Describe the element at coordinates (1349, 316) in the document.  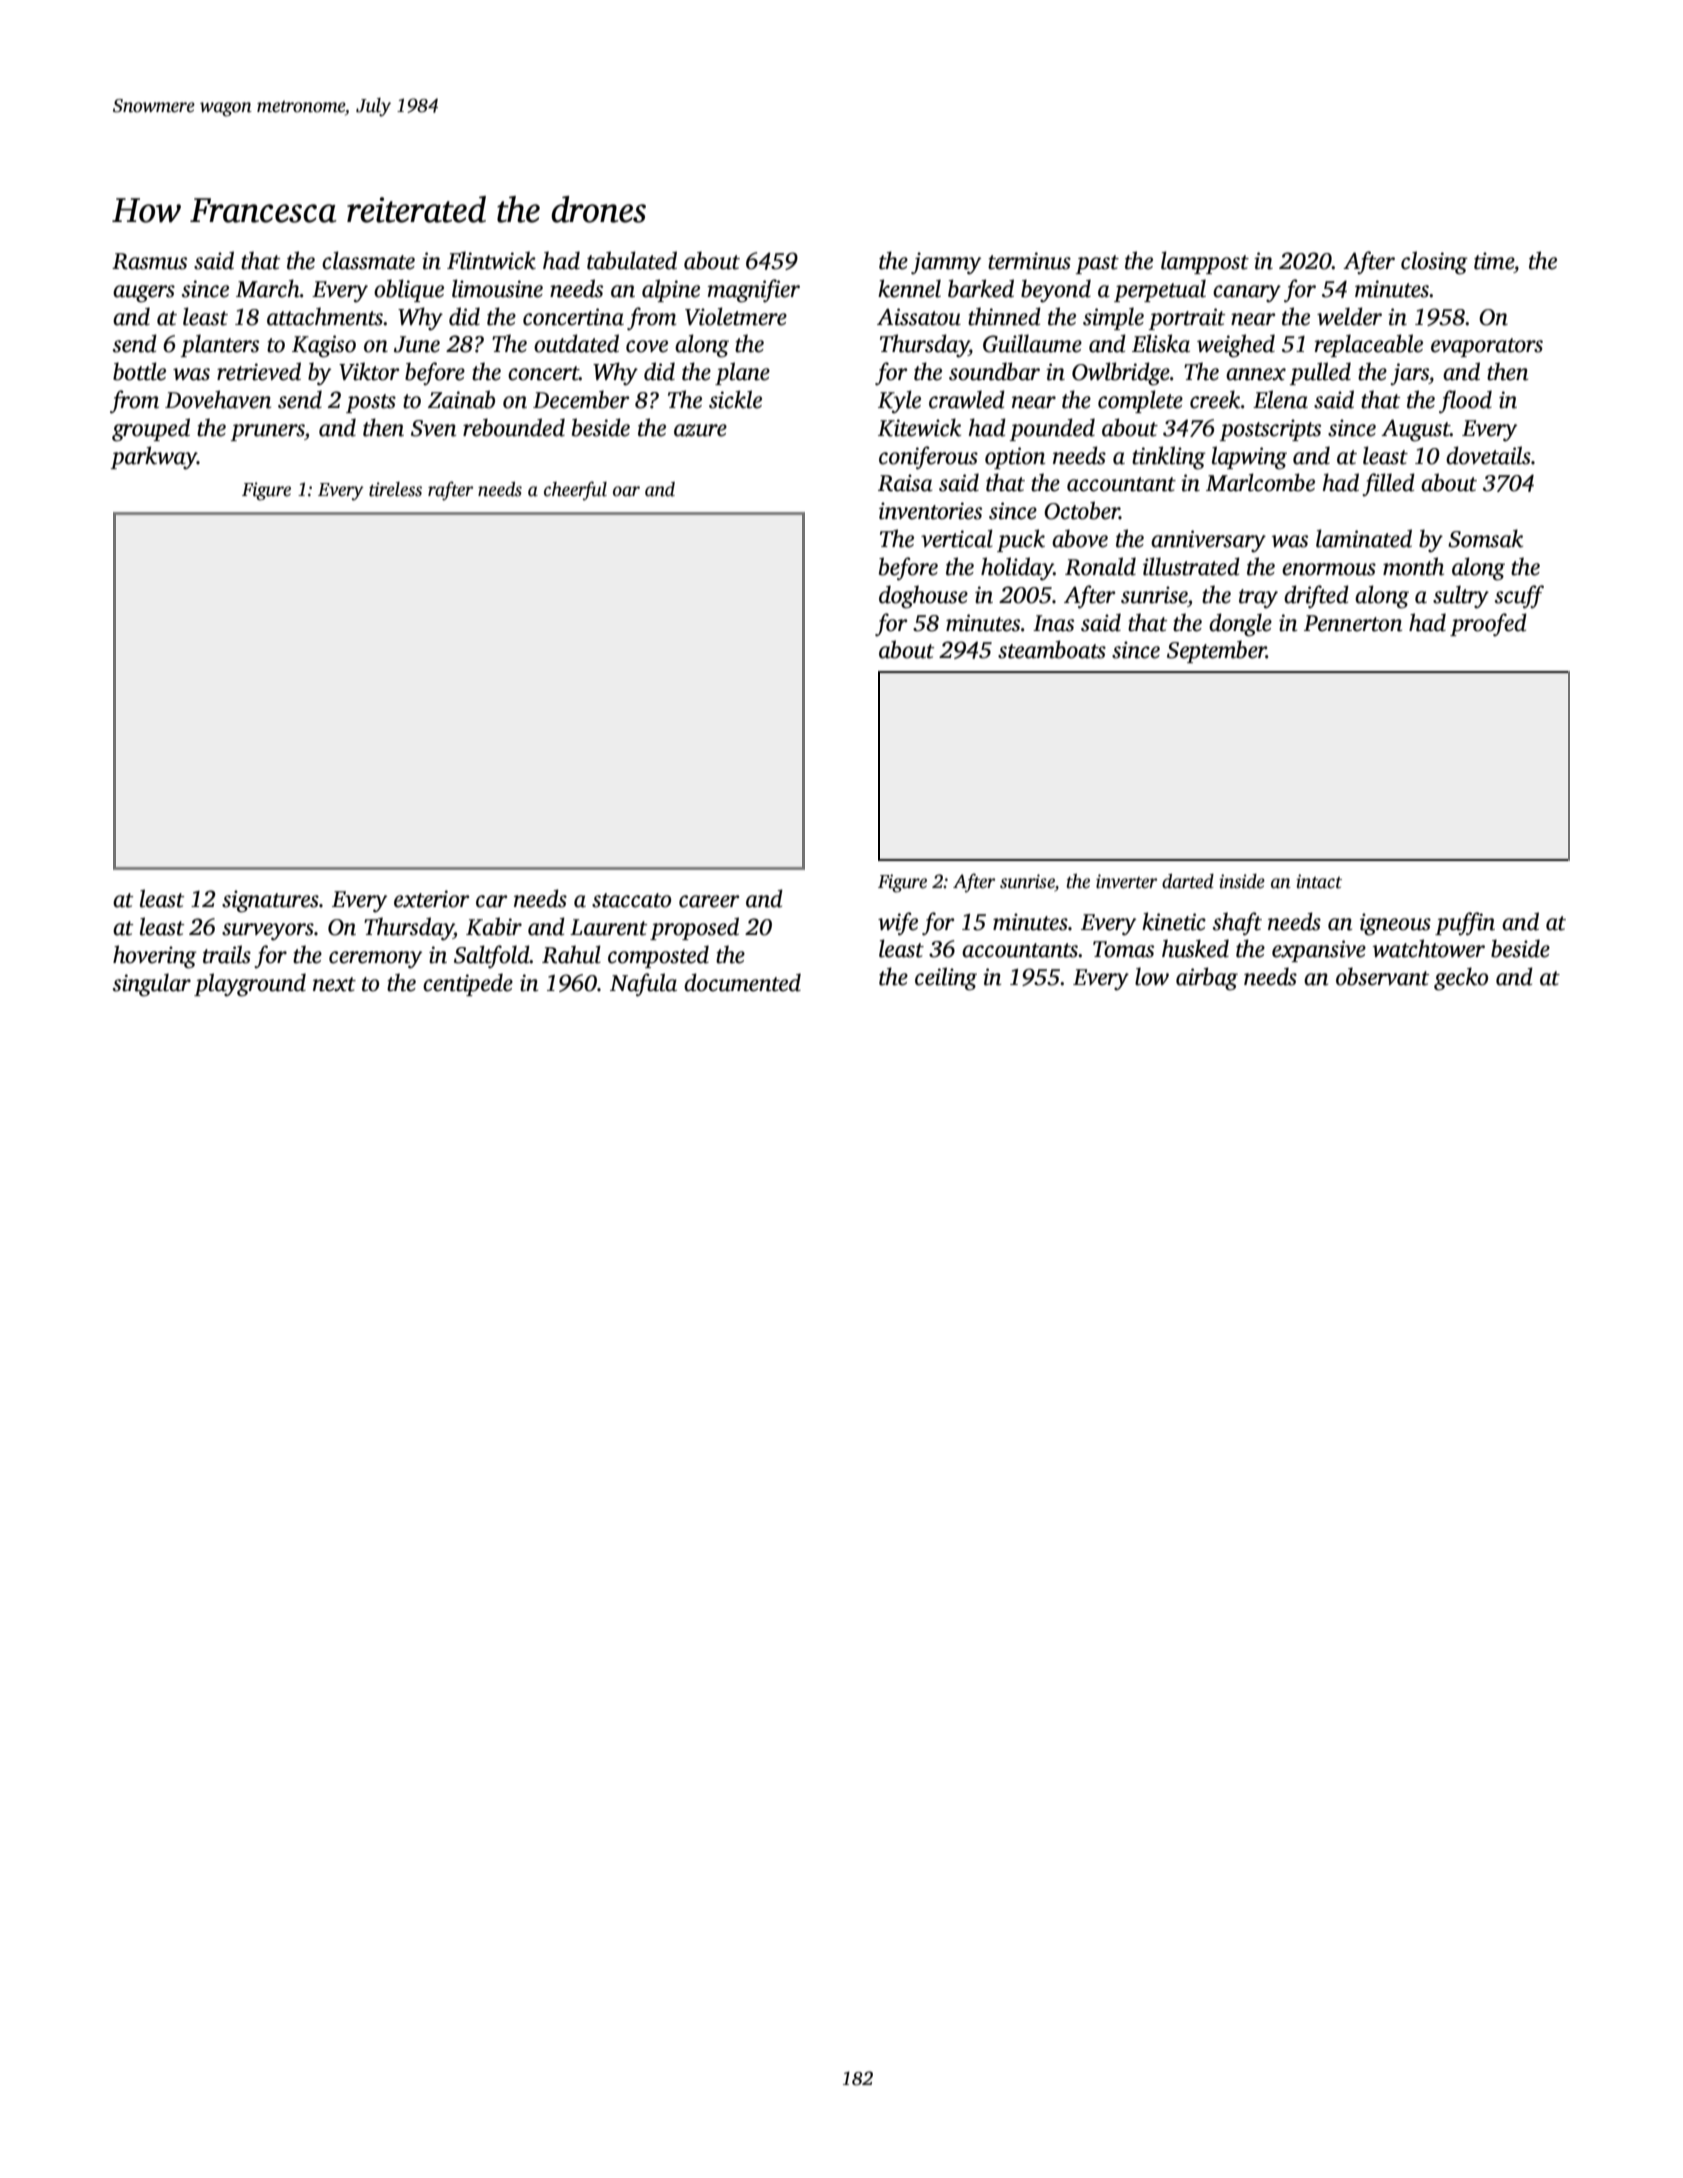
I see `welder` at that location.
